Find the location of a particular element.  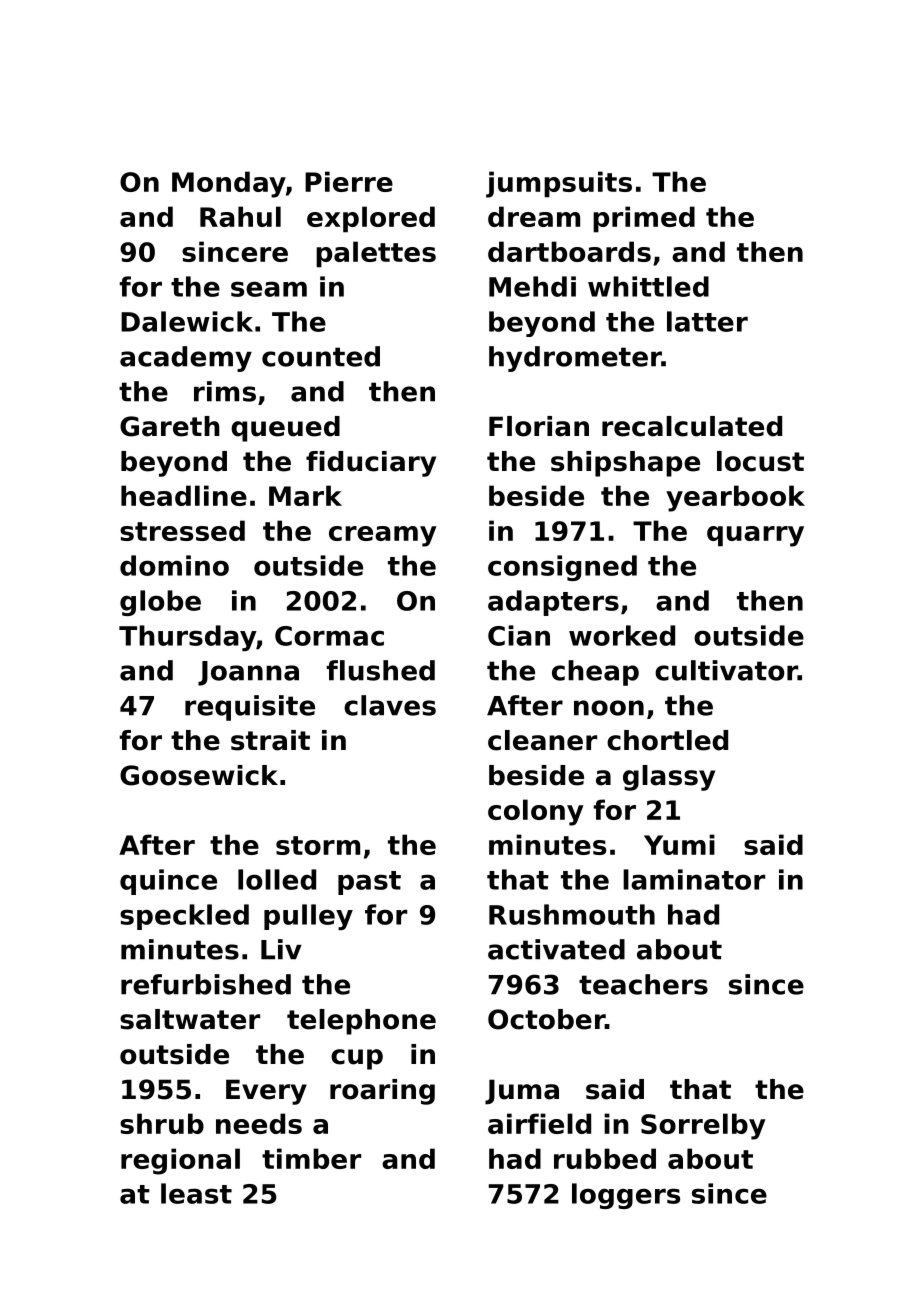

consigned is located at coordinates (562, 568).
